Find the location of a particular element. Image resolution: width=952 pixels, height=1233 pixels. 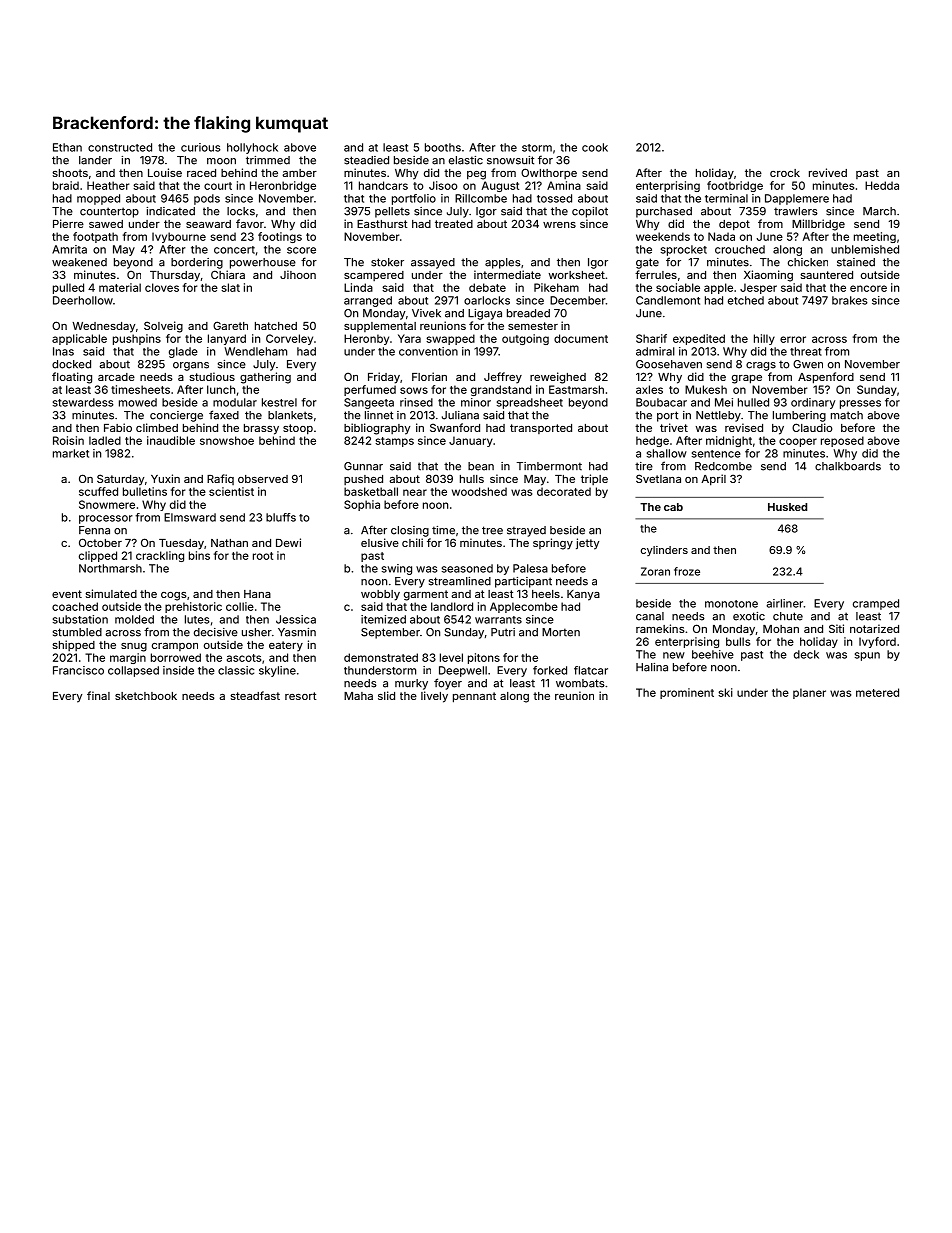

steadfast is located at coordinates (255, 695).
